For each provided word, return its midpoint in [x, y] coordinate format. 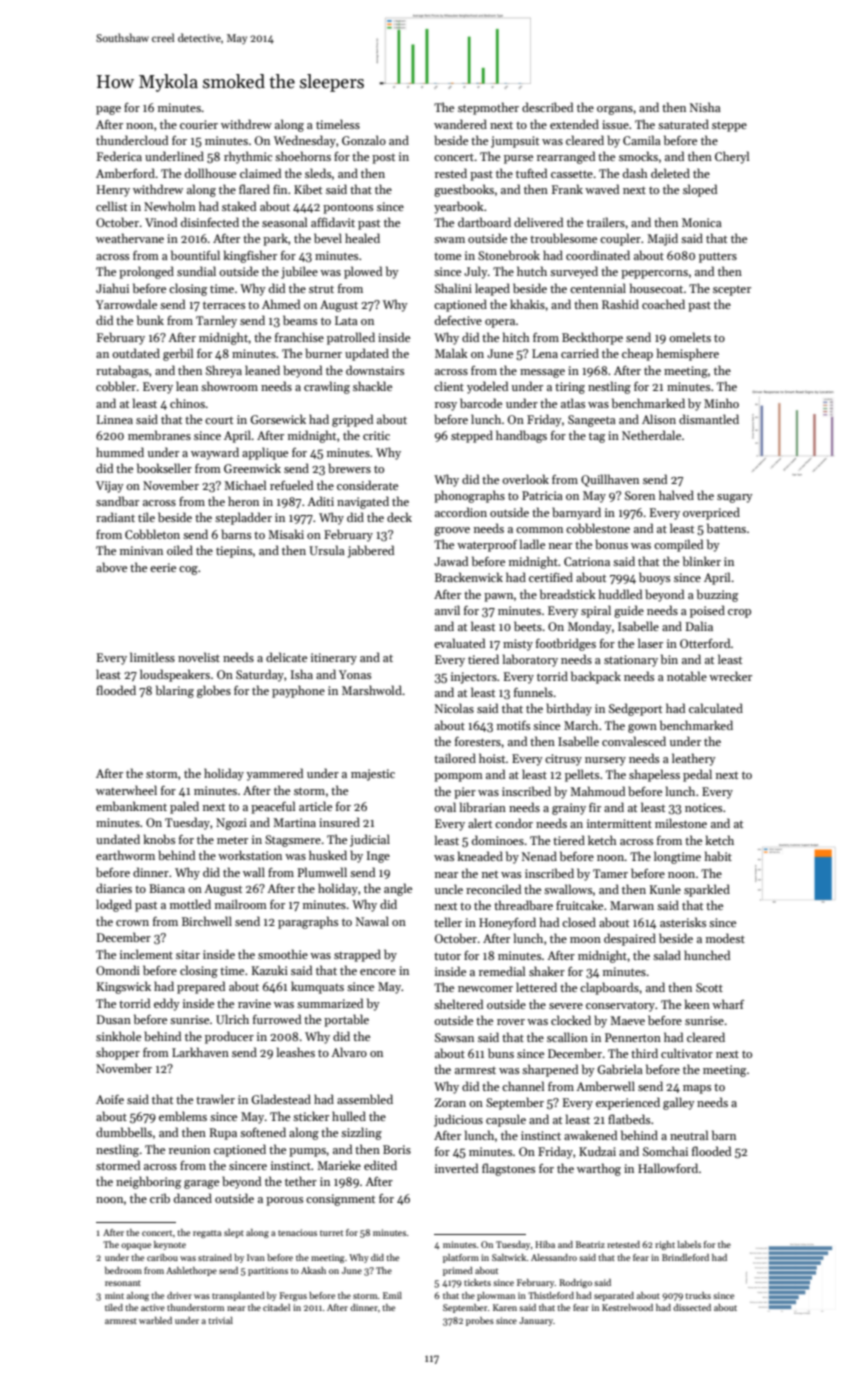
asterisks [683, 922]
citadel [276, 1307]
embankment [131, 806]
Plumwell [322, 872]
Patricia [542, 495]
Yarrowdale [126, 304]
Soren [640, 495]
